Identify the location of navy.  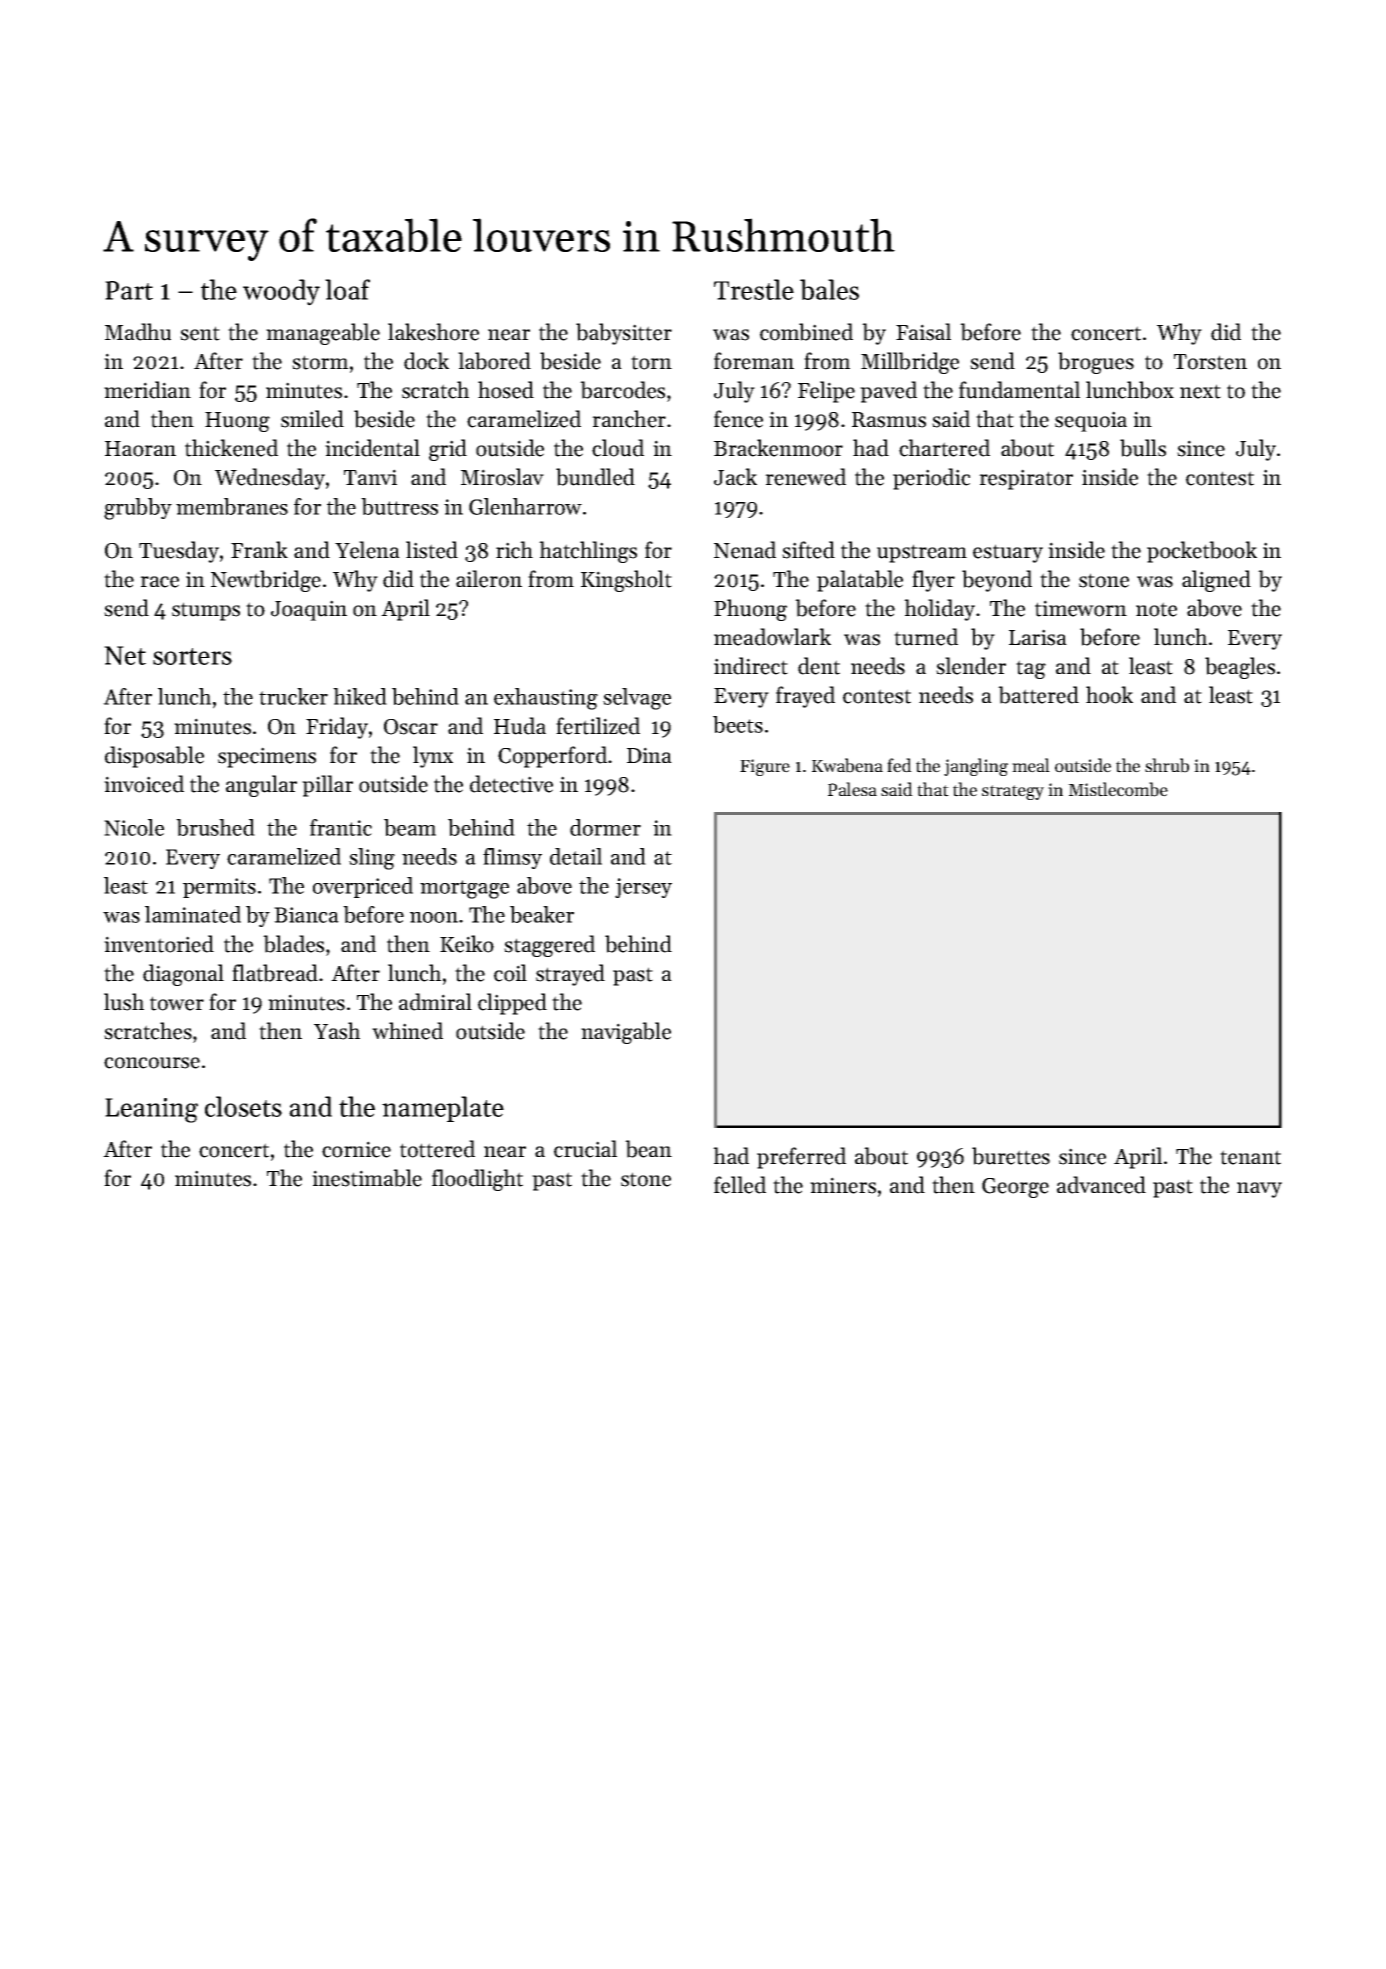
(1259, 1190).
